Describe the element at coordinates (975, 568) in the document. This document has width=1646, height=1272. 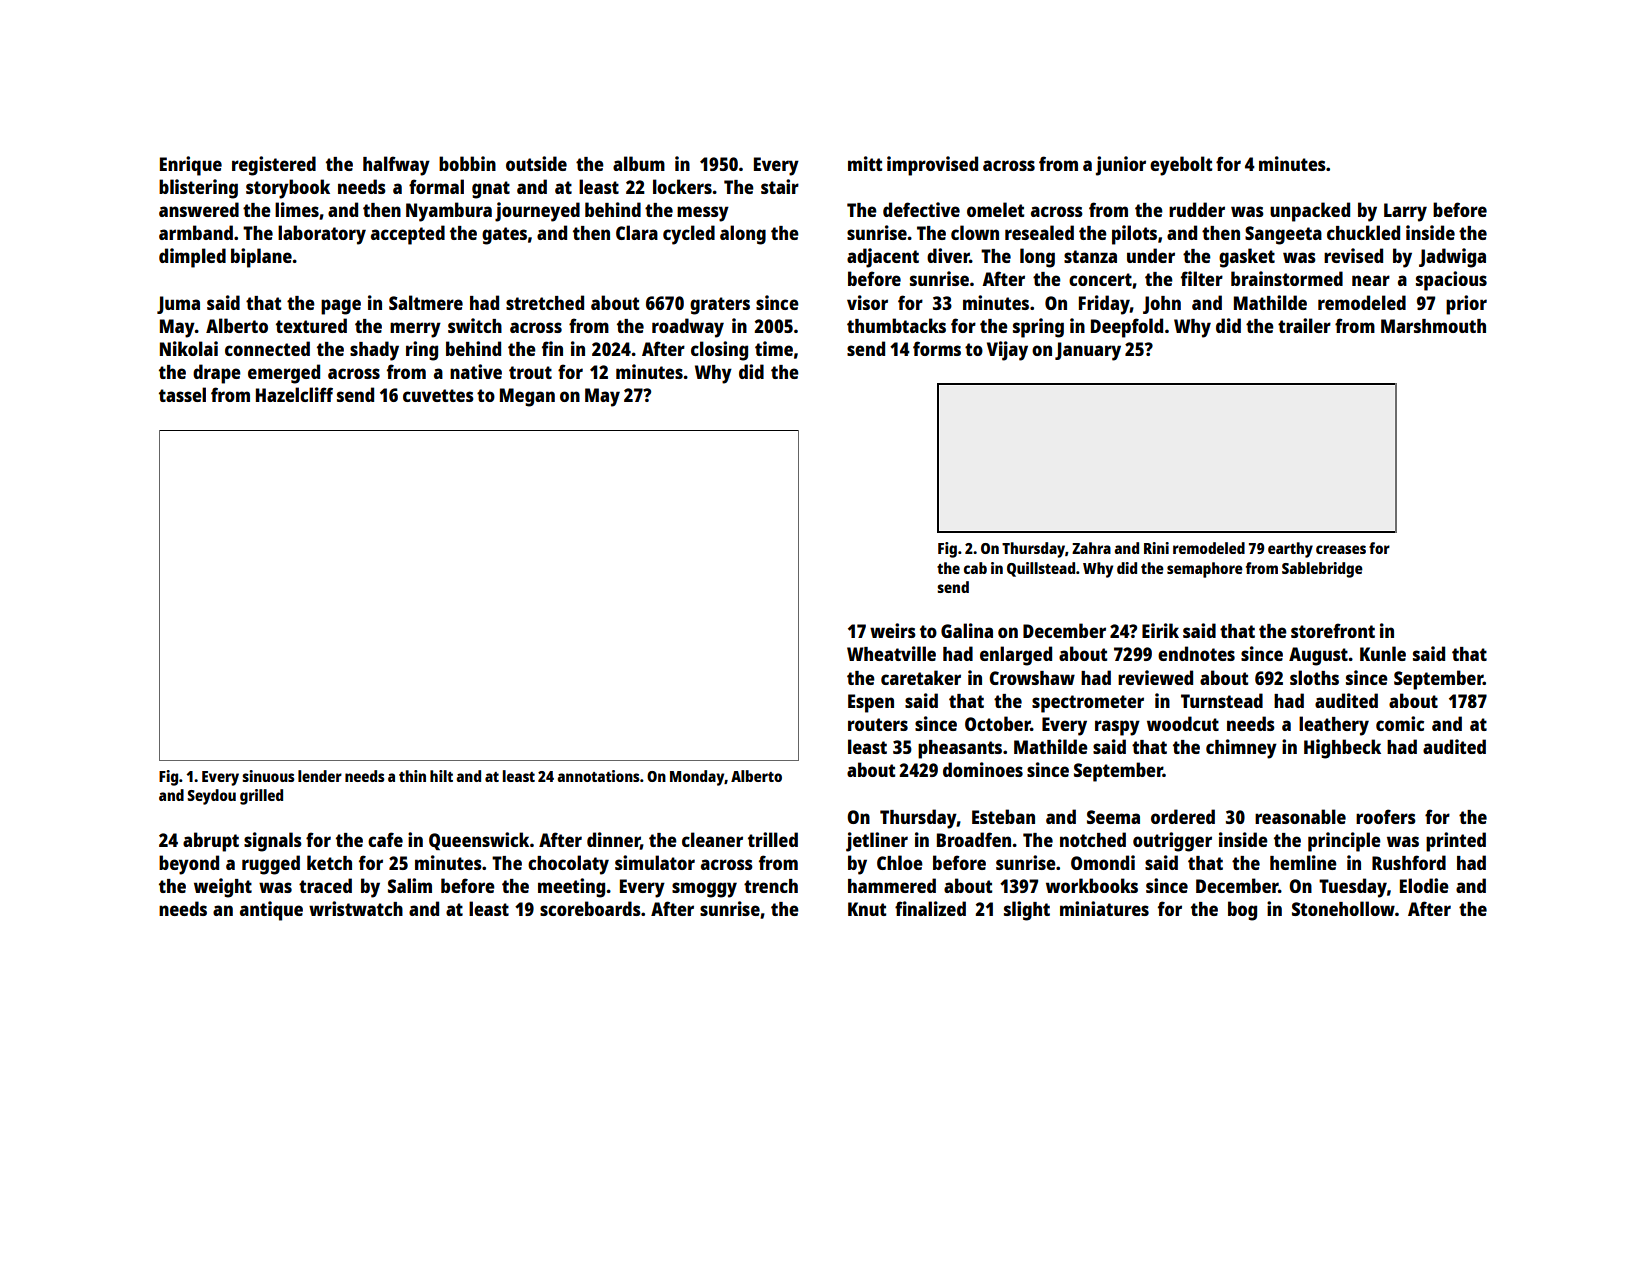
I see `cab` at that location.
